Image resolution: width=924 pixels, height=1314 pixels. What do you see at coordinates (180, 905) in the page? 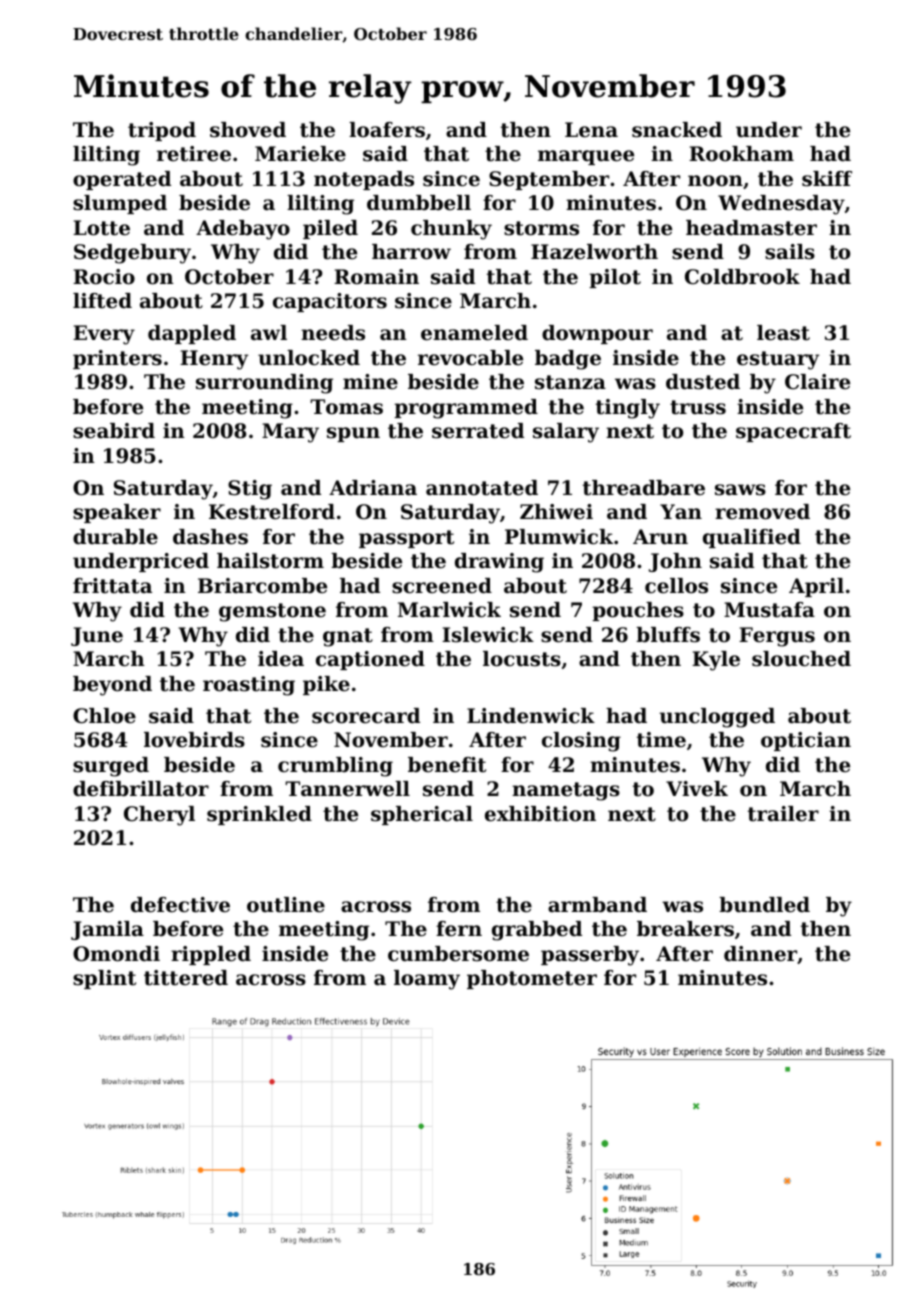
I see `defective` at bounding box center [180, 905].
